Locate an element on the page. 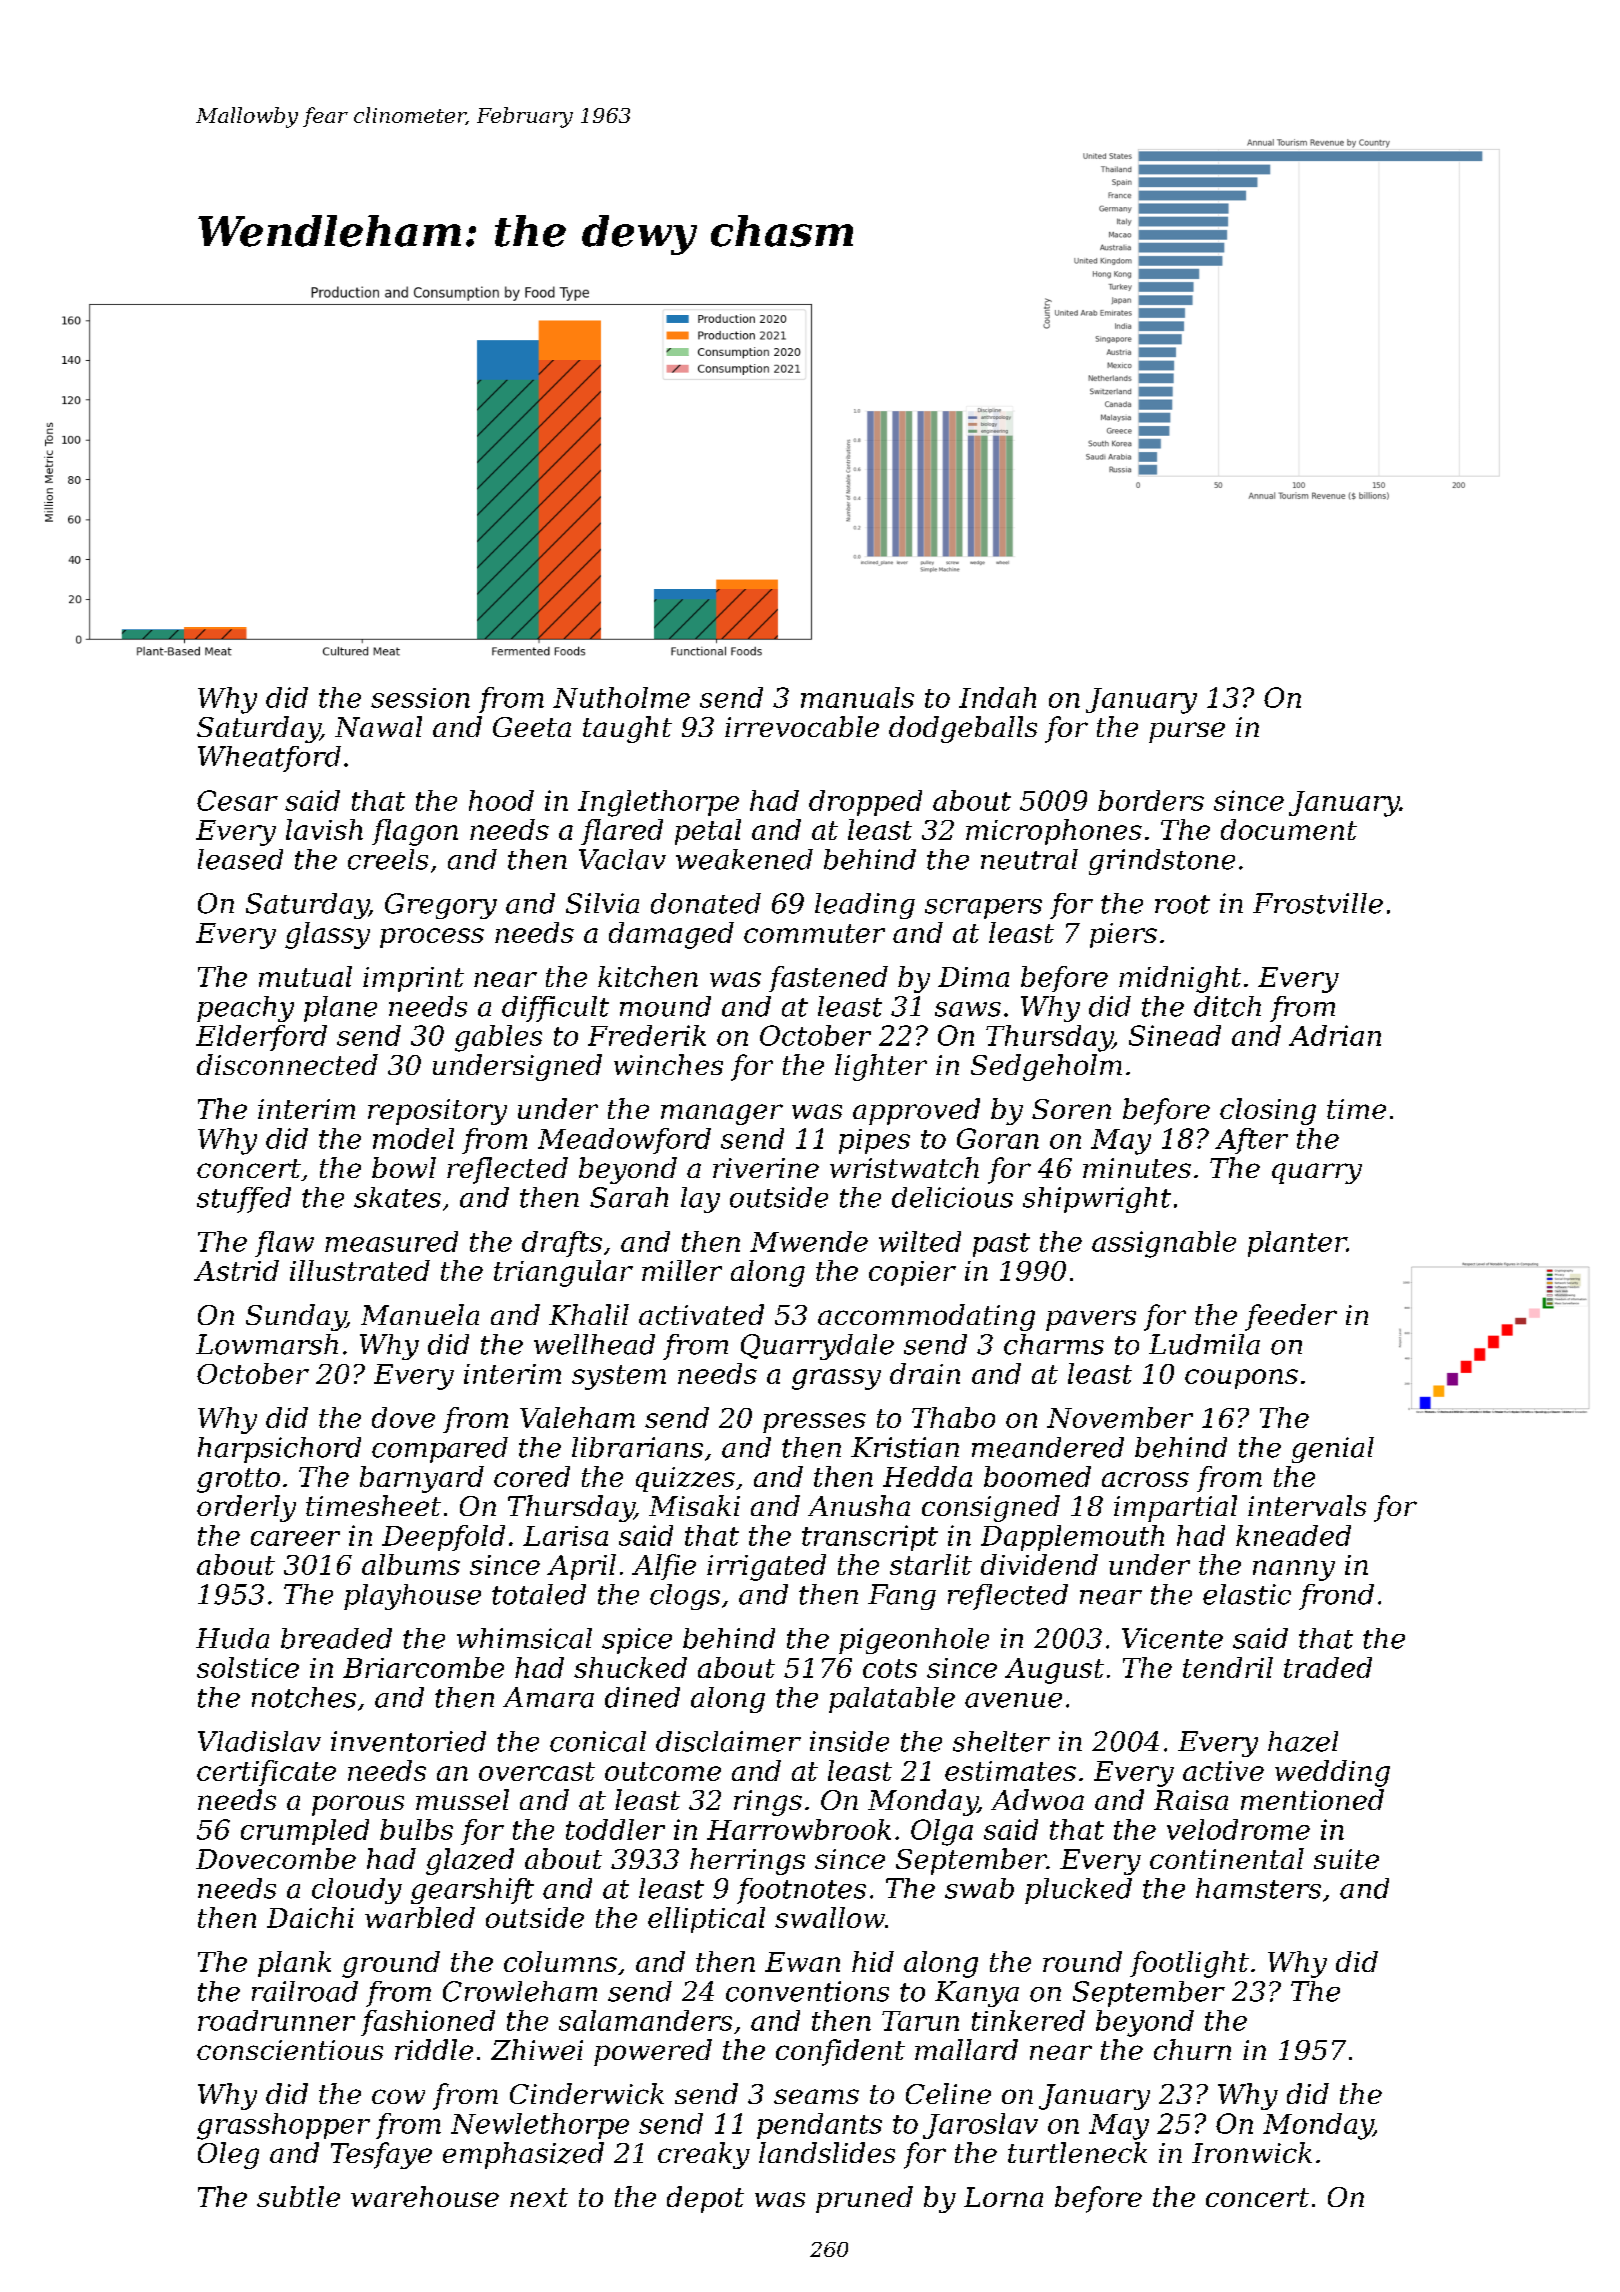 The width and height of the document is (1620, 2292). copier is located at coordinates (912, 1273).
